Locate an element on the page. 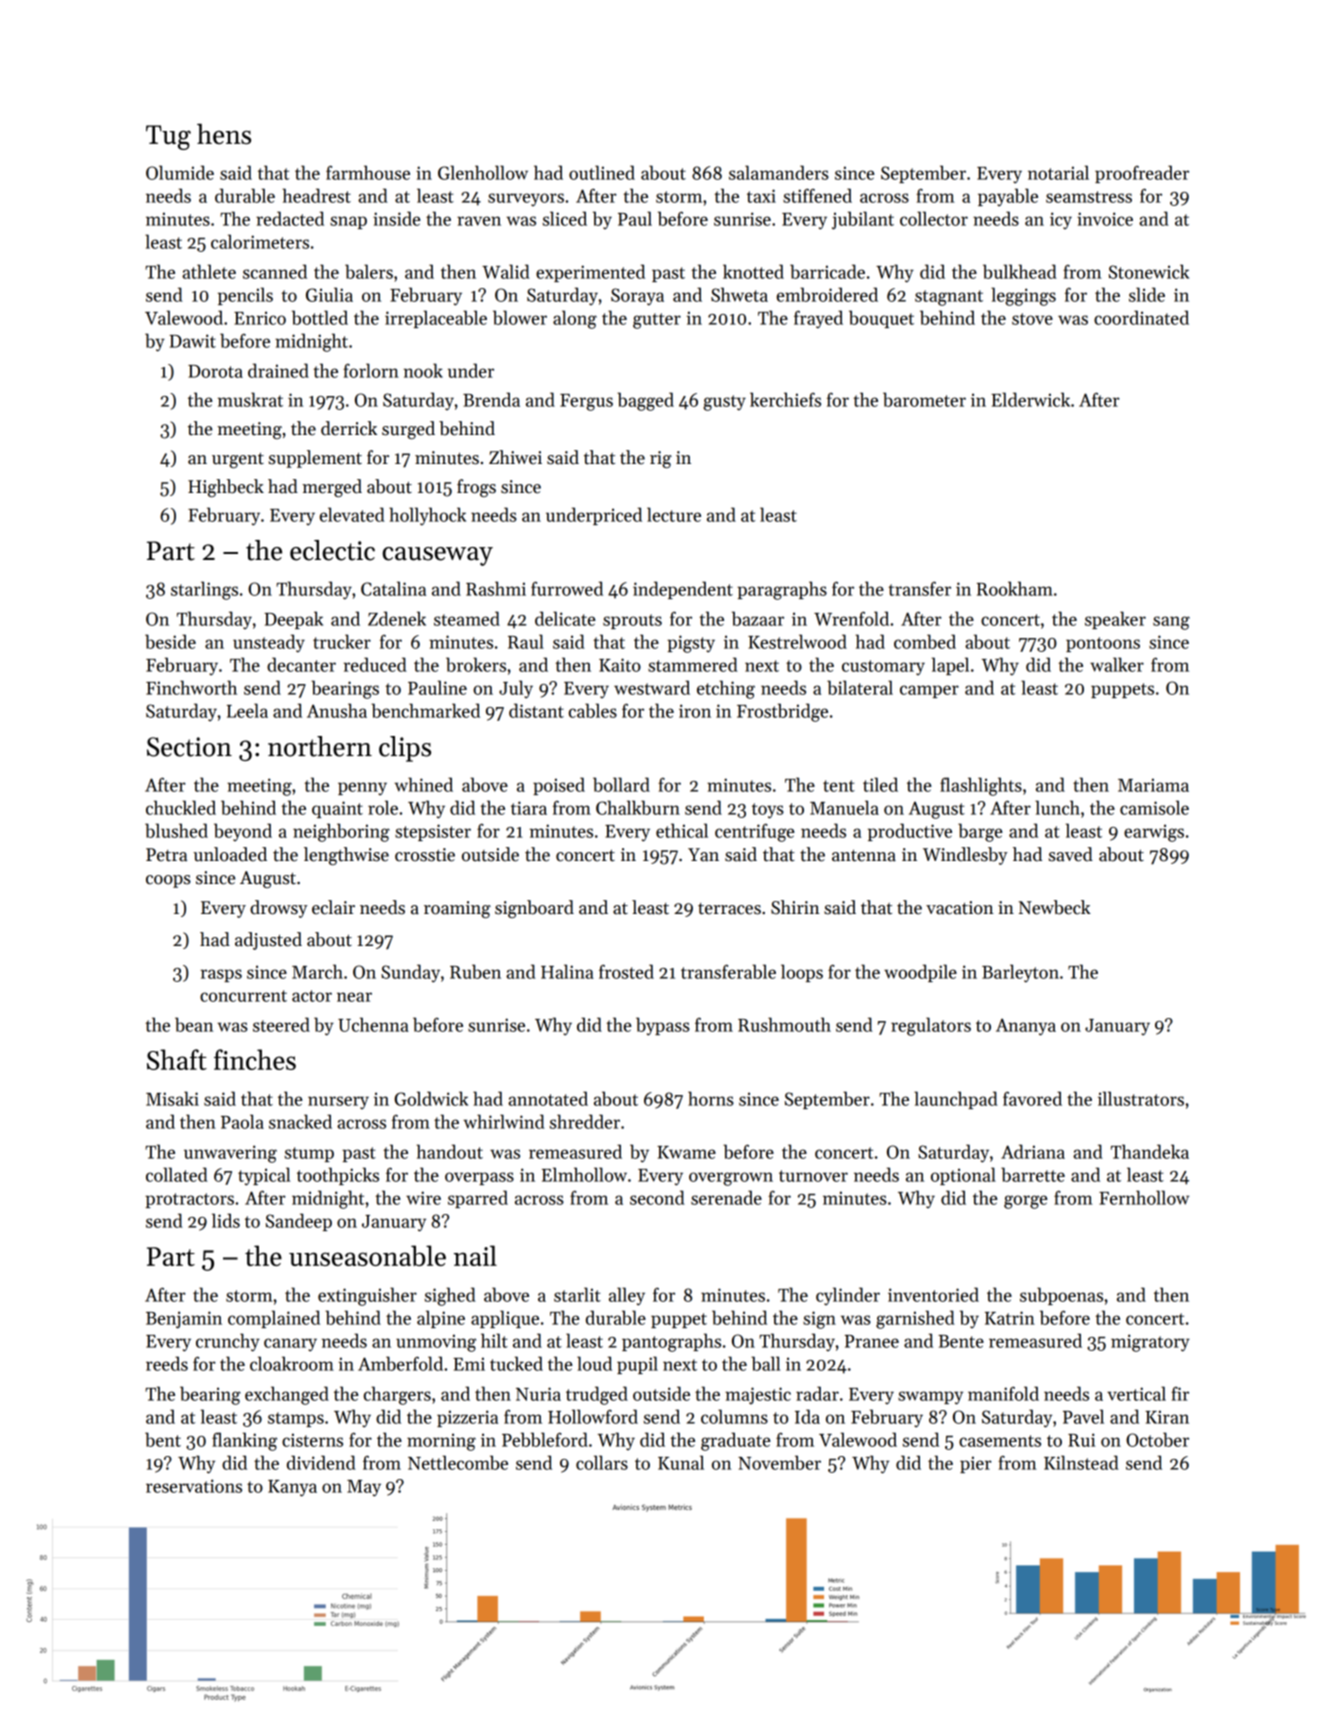  Dorota is located at coordinates (215, 371).
